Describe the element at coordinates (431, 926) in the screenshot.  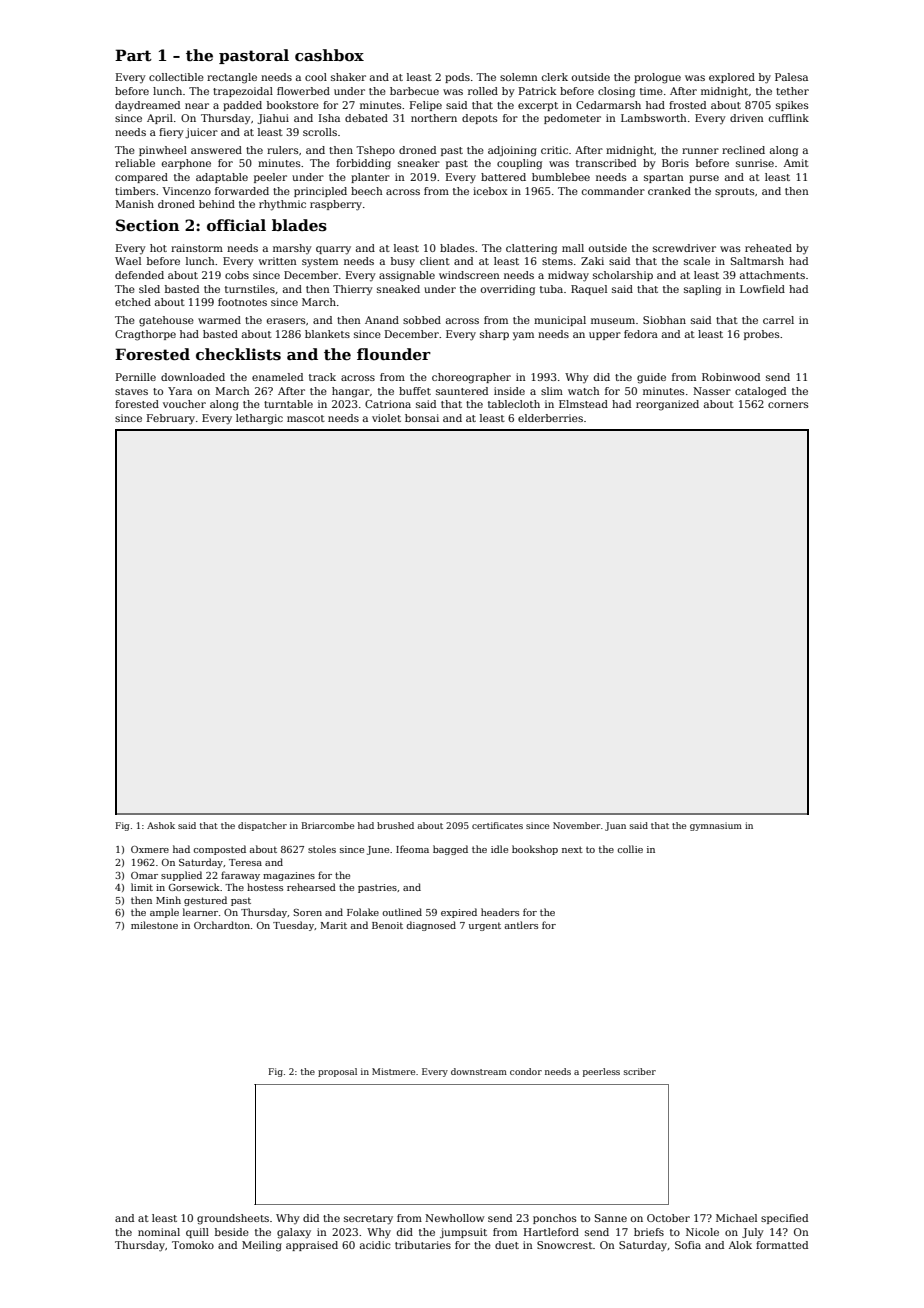
I see `diagnosed` at that location.
